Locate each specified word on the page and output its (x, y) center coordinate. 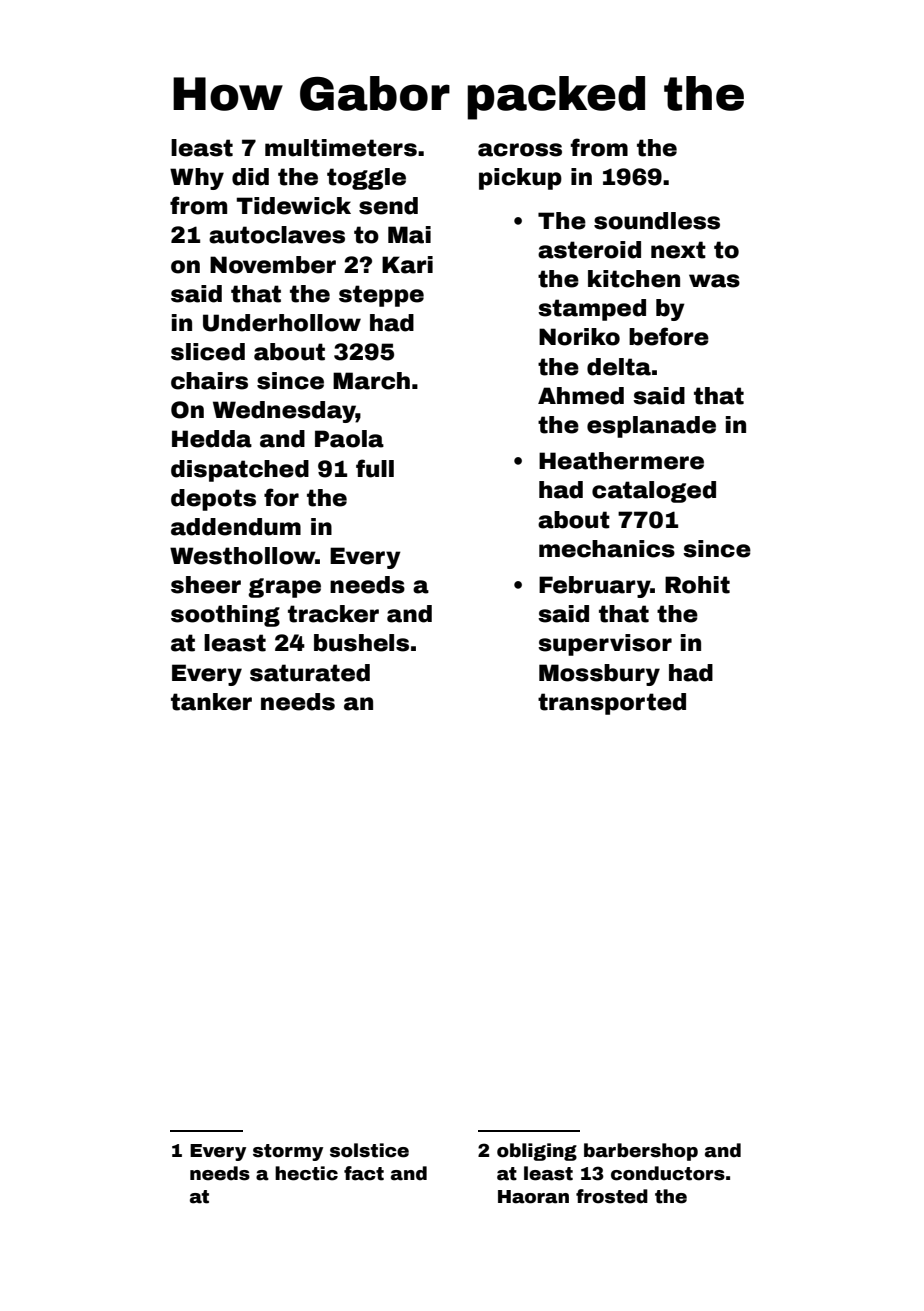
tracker (333, 614)
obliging (537, 1152)
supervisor (605, 645)
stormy (288, 1152)
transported (612, 704)
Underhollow (282, 323)
